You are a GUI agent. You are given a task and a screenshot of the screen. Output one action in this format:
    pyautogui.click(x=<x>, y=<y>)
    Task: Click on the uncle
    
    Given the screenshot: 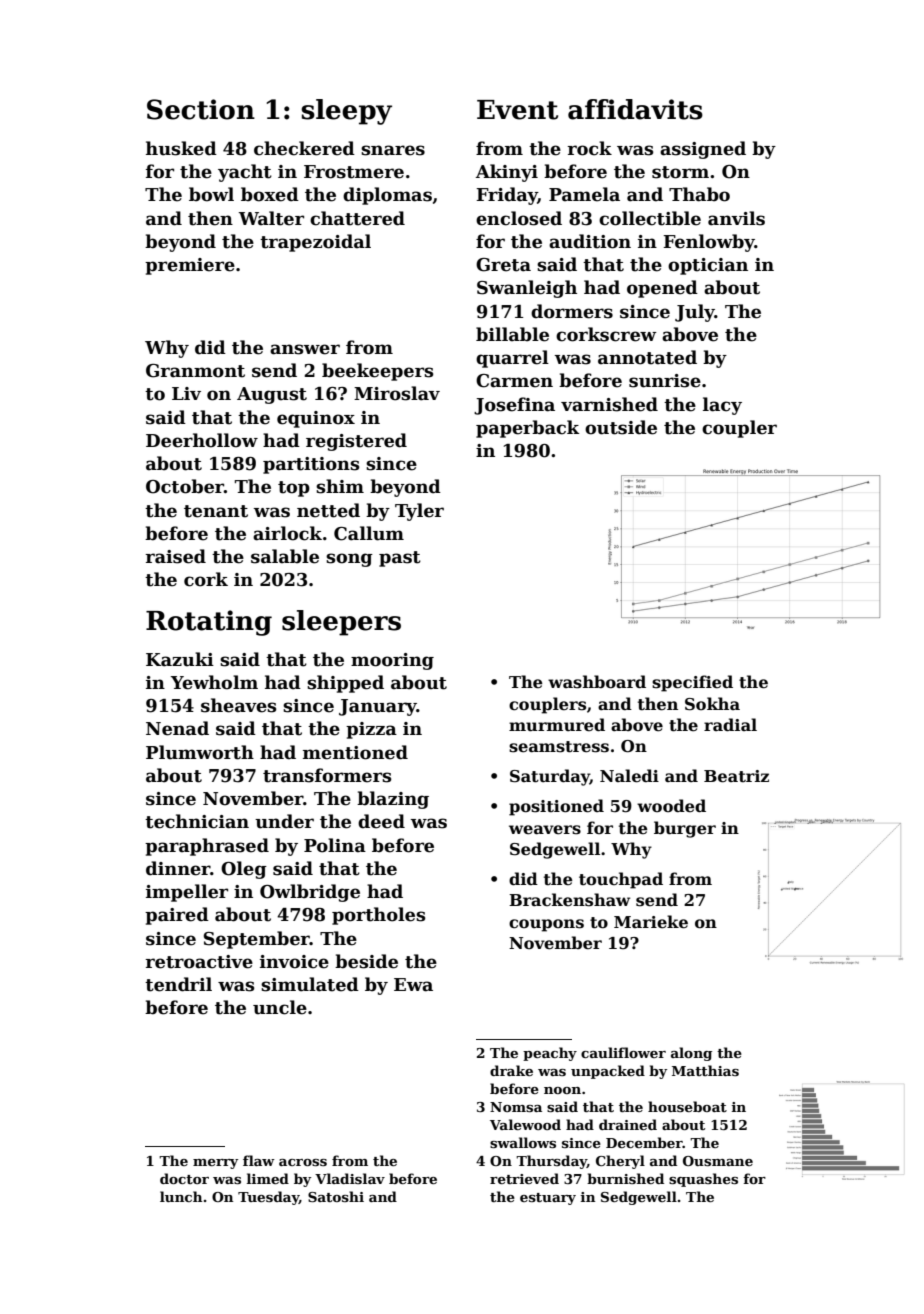 What is the action you would take?
    pyautogui.click(x=280, y=1007)
